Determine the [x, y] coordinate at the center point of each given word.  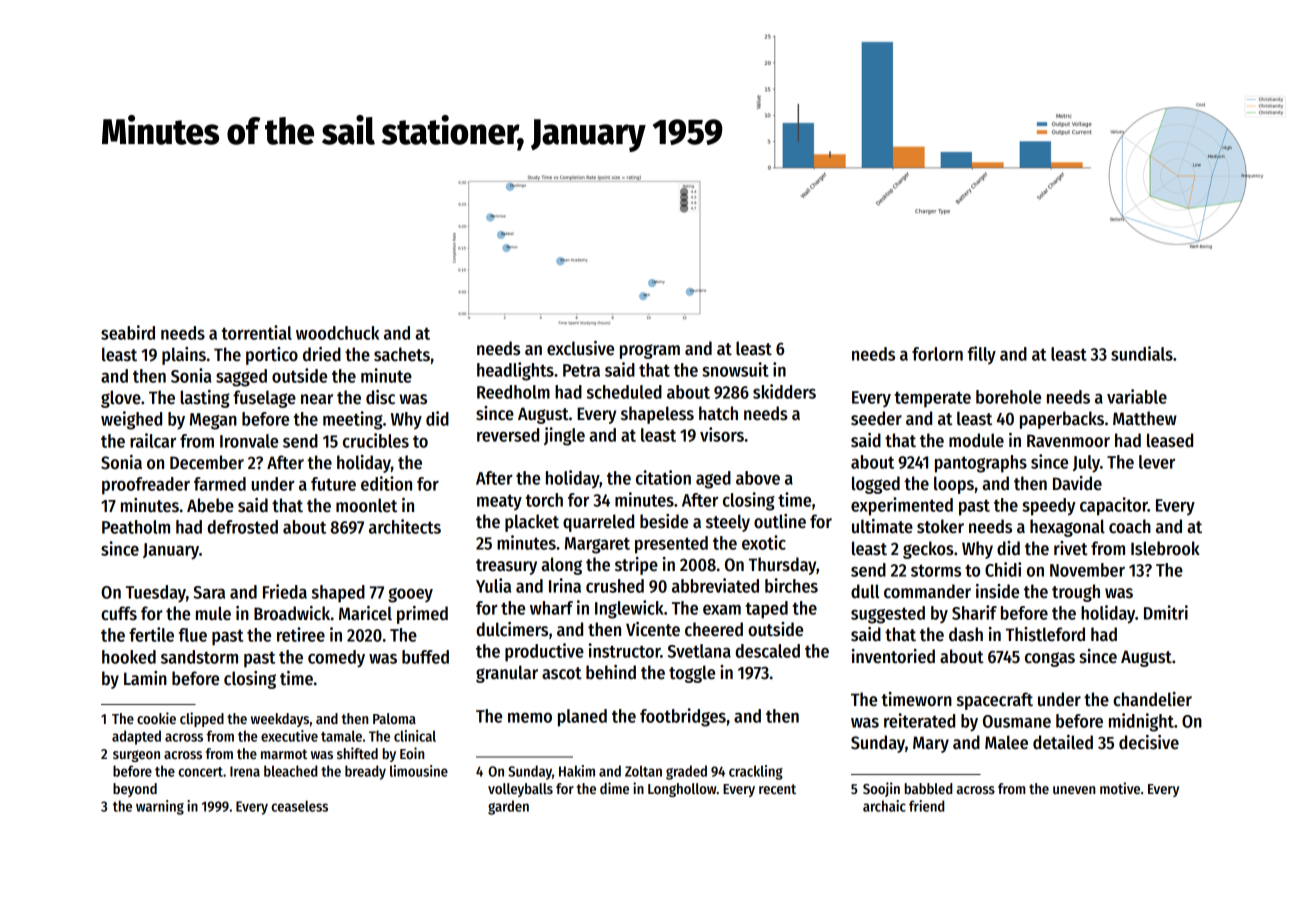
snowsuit [735, 369]
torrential [256, 332]
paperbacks [1062, 420]
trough [1076, 593]
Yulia [493, 585]
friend [926, 806]
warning [160, 807]
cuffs [119, 613]
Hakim [577, 771]
